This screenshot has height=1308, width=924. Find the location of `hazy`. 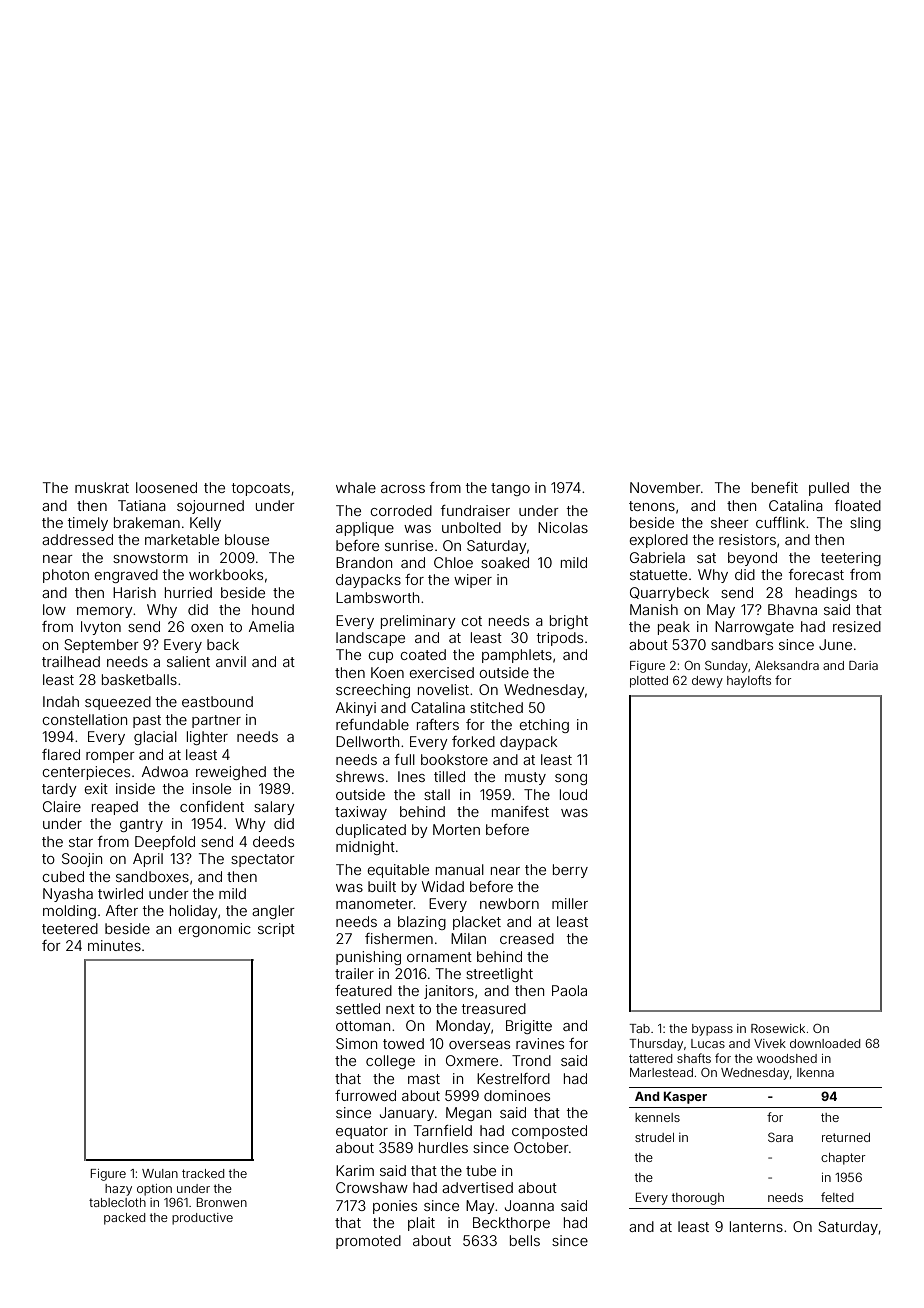

hazy is located at coordinates (118, 1190).
